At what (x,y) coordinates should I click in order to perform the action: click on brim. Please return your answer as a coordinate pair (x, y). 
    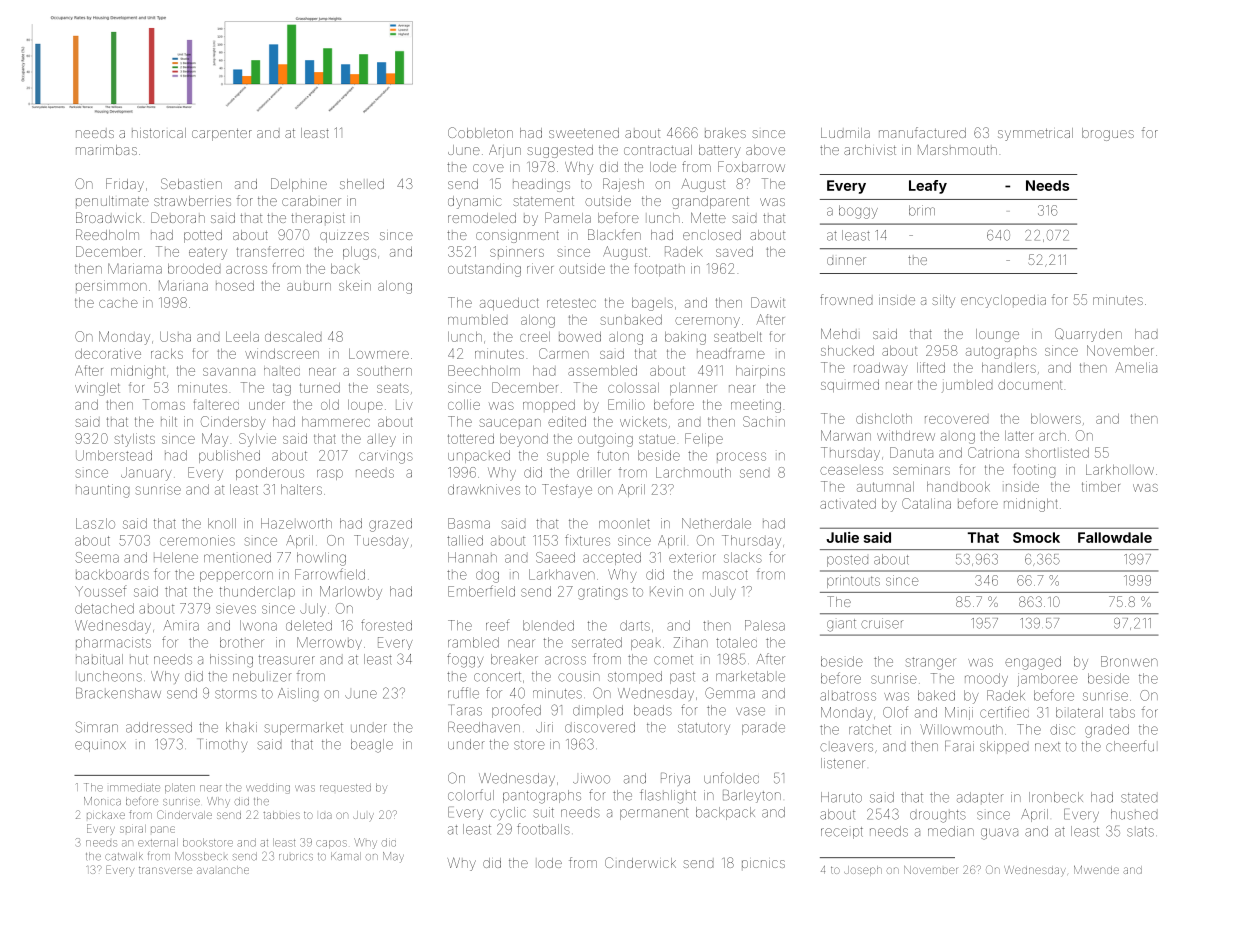
    Looking at the image, I should click on (922, 210).
